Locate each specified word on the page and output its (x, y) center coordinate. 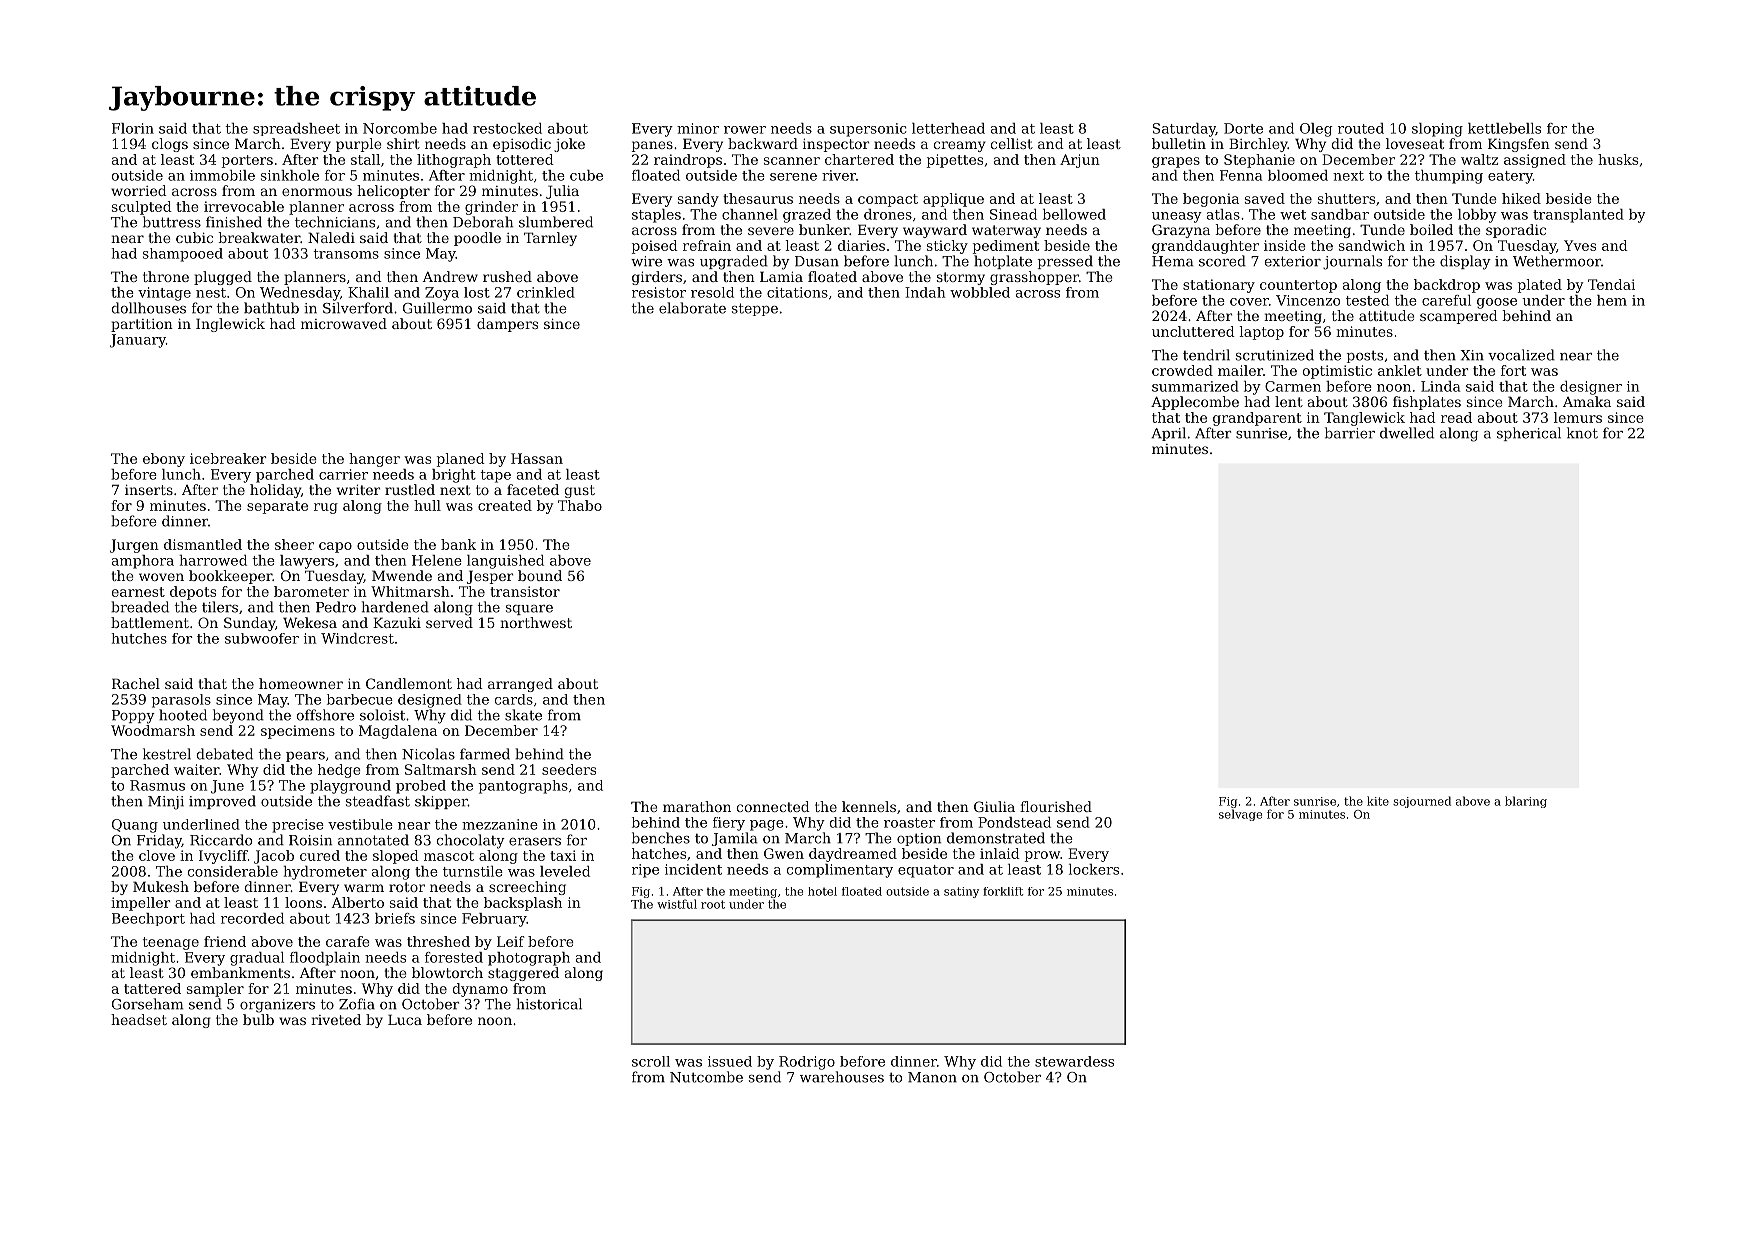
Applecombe (1195, 403)
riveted (336, 1019)
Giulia (994, 806)
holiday (275, 491)
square (529, 610)
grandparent (1257, 419)
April (1168, 434)
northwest (536, 622)
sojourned (1422, 802)
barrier (1350, 433)
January (138, 341)
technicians (335, 222)
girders (657, 278)
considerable (233, 871)
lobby (1477, 216)
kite (1378, 801)
